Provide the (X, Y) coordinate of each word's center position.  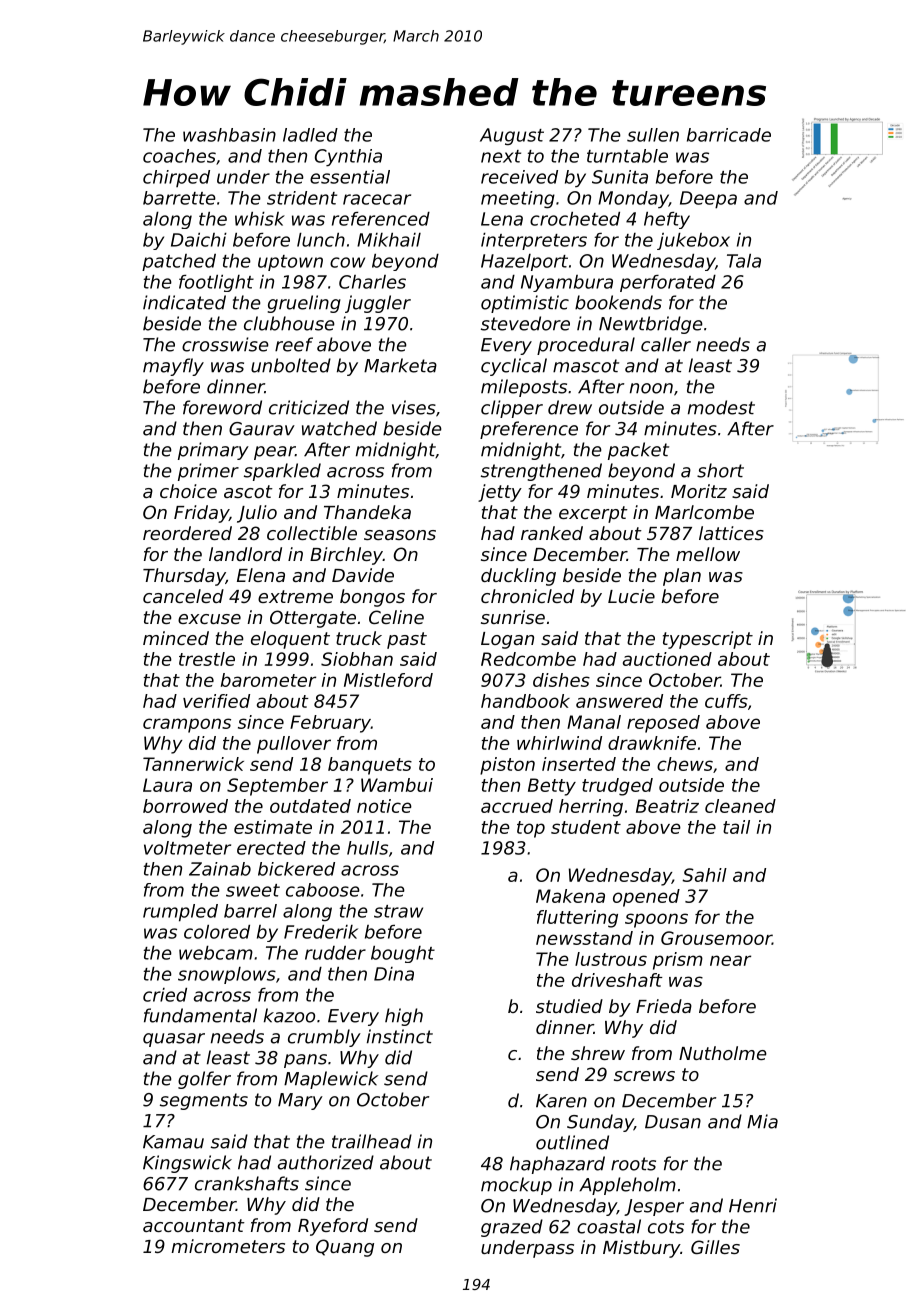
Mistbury (641, 1249)
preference (529, 430)
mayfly (173, 367)
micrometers (228, 1246)
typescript (708, 640)
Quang (345, 1248)
